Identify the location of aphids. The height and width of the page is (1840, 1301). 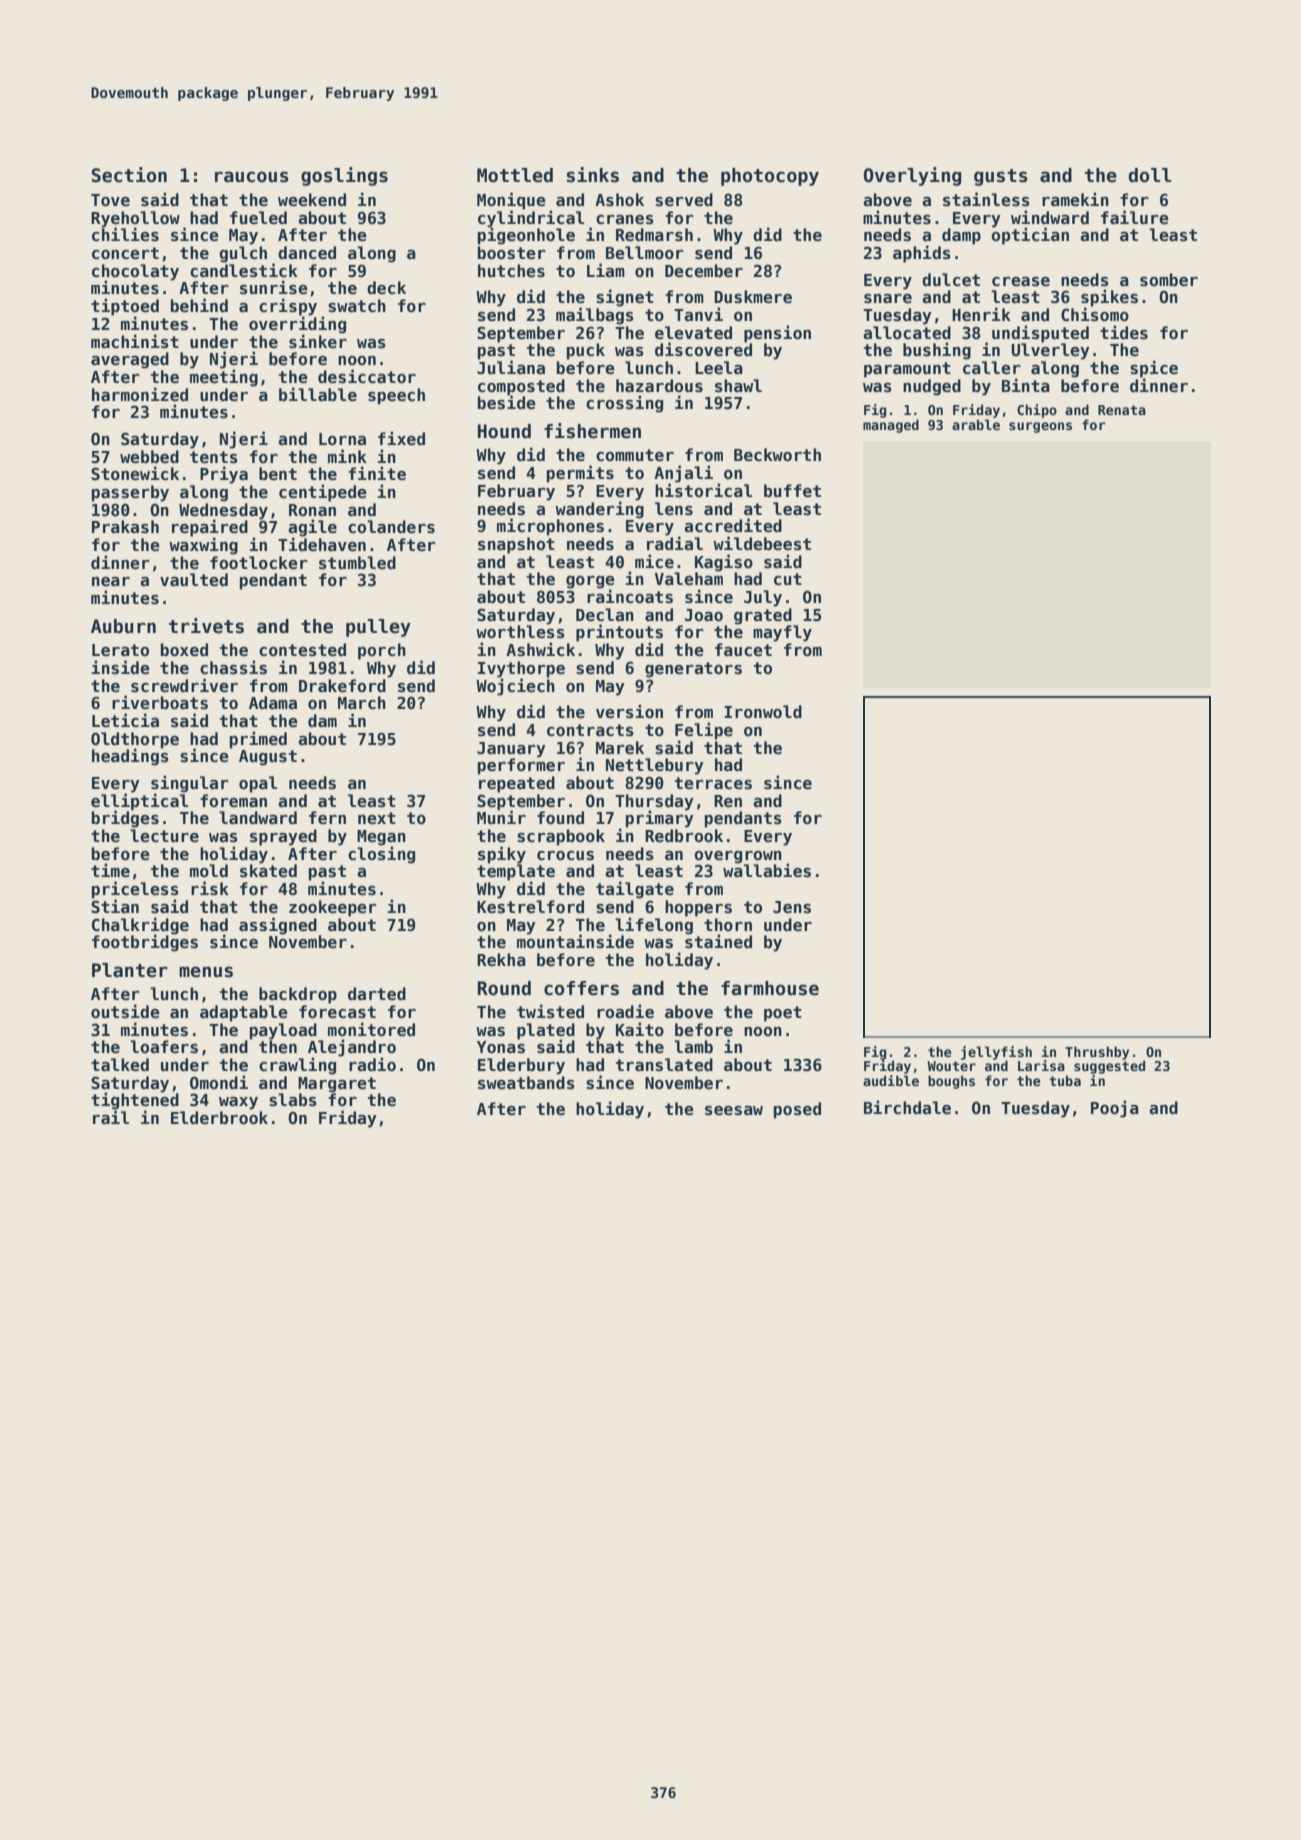
(922, 254).
